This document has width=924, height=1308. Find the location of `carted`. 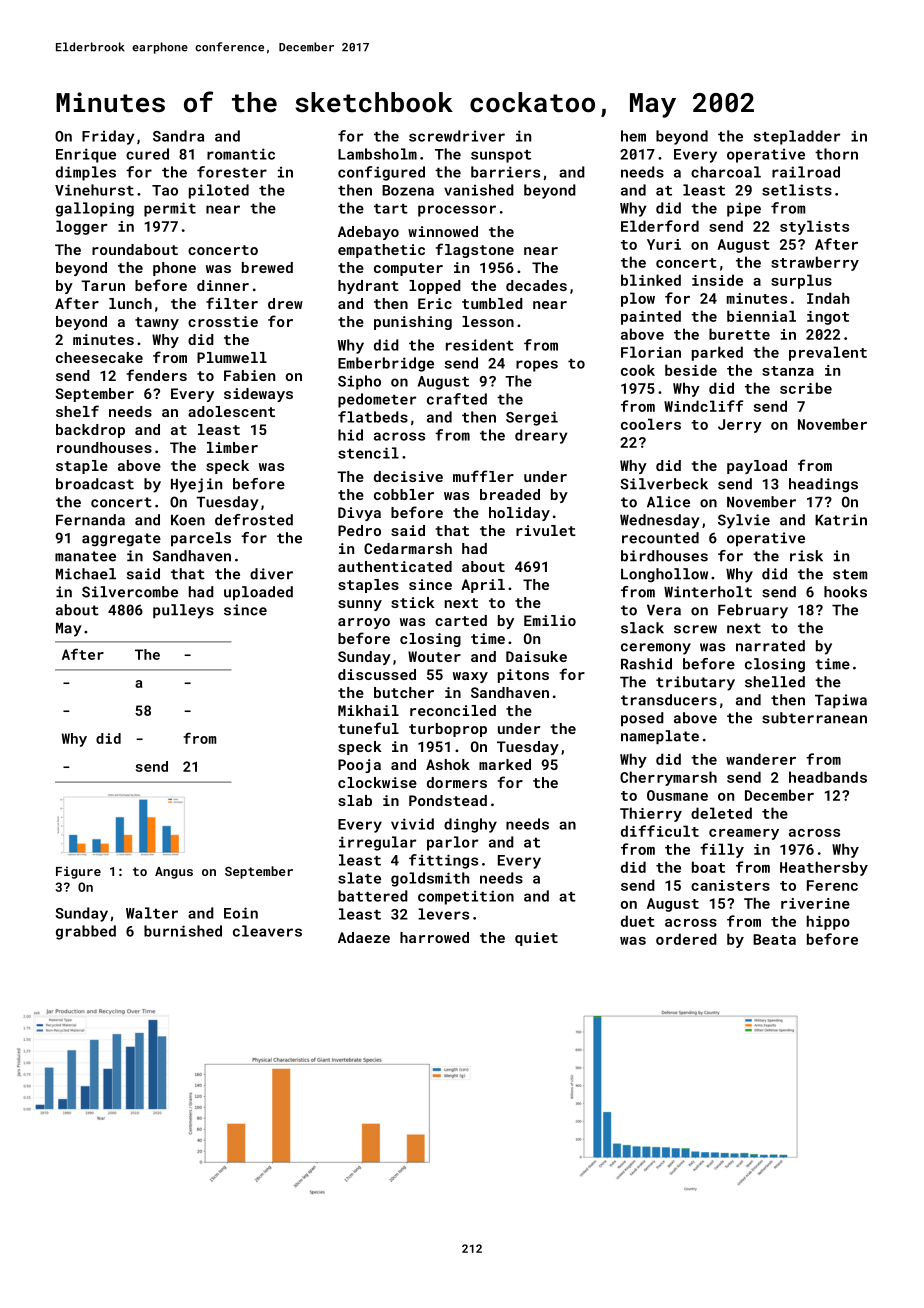

carted is located at coordinates (461, 620).
